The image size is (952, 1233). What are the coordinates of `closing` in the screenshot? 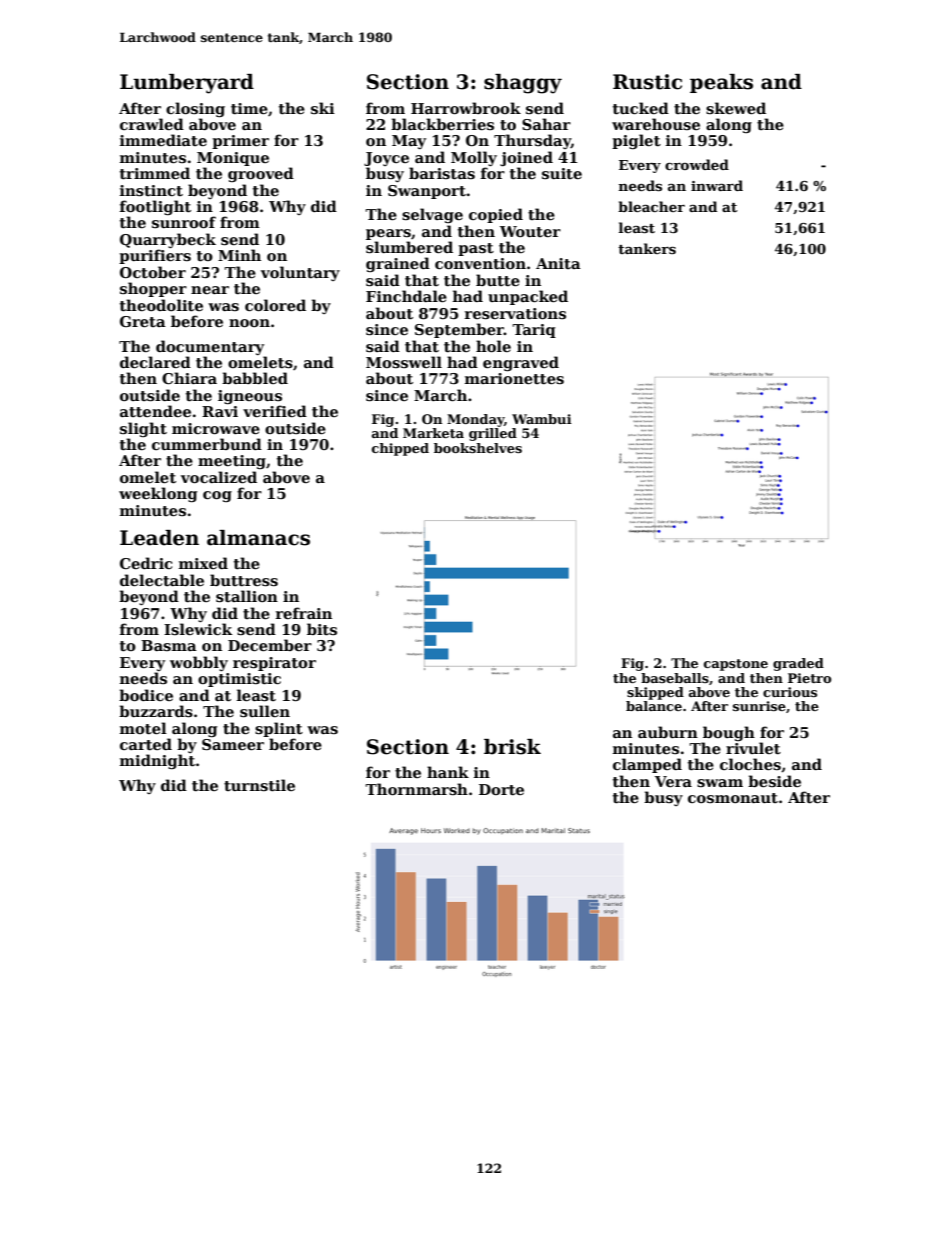 It's located at (195, 109).
